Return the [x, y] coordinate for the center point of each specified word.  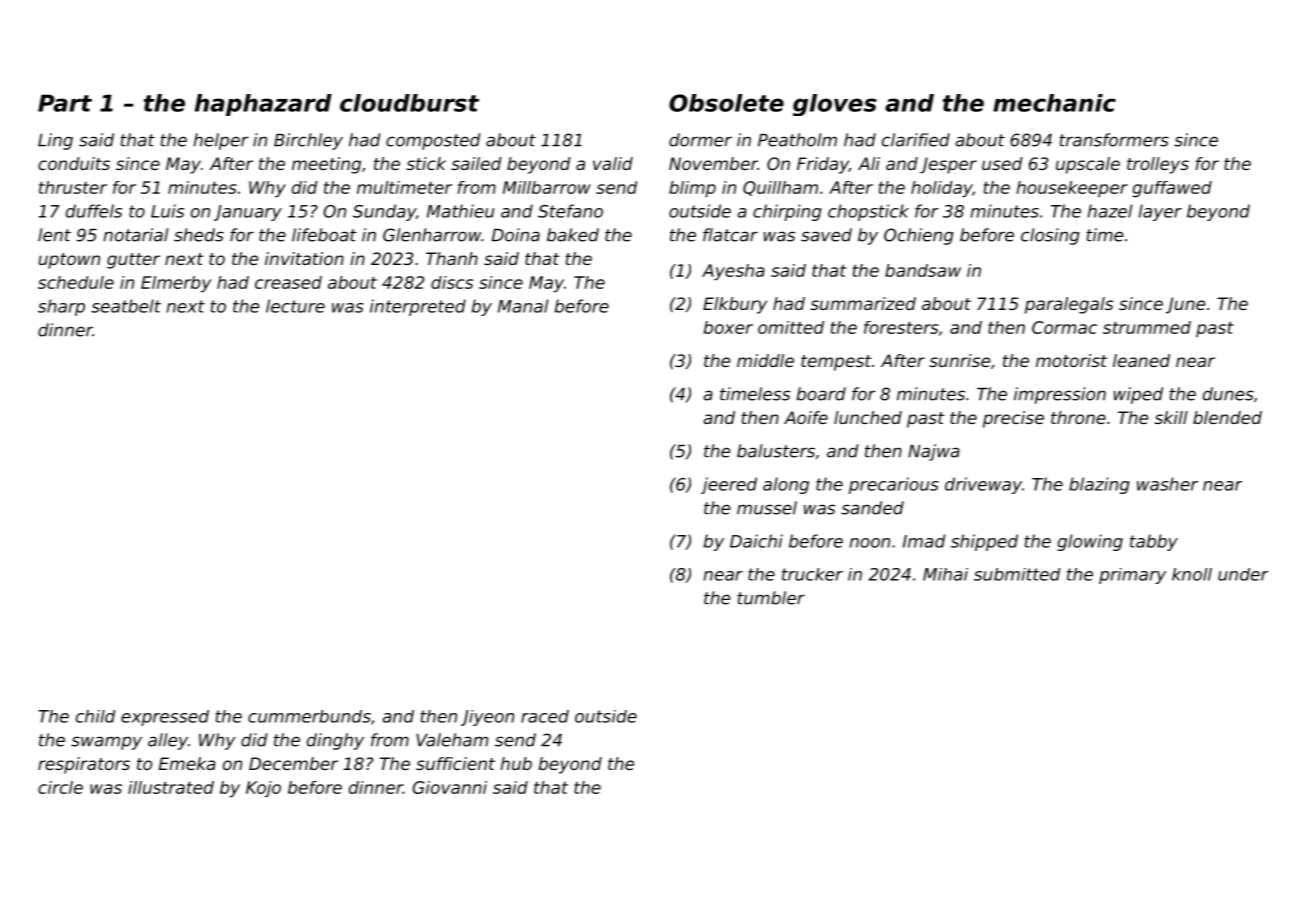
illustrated [171, 787]
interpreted [418, 307]
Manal [523, 306]
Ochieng [919, 236]
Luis [167, 211]
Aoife [806, 417]
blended [1227, 417]
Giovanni [450, 787]
